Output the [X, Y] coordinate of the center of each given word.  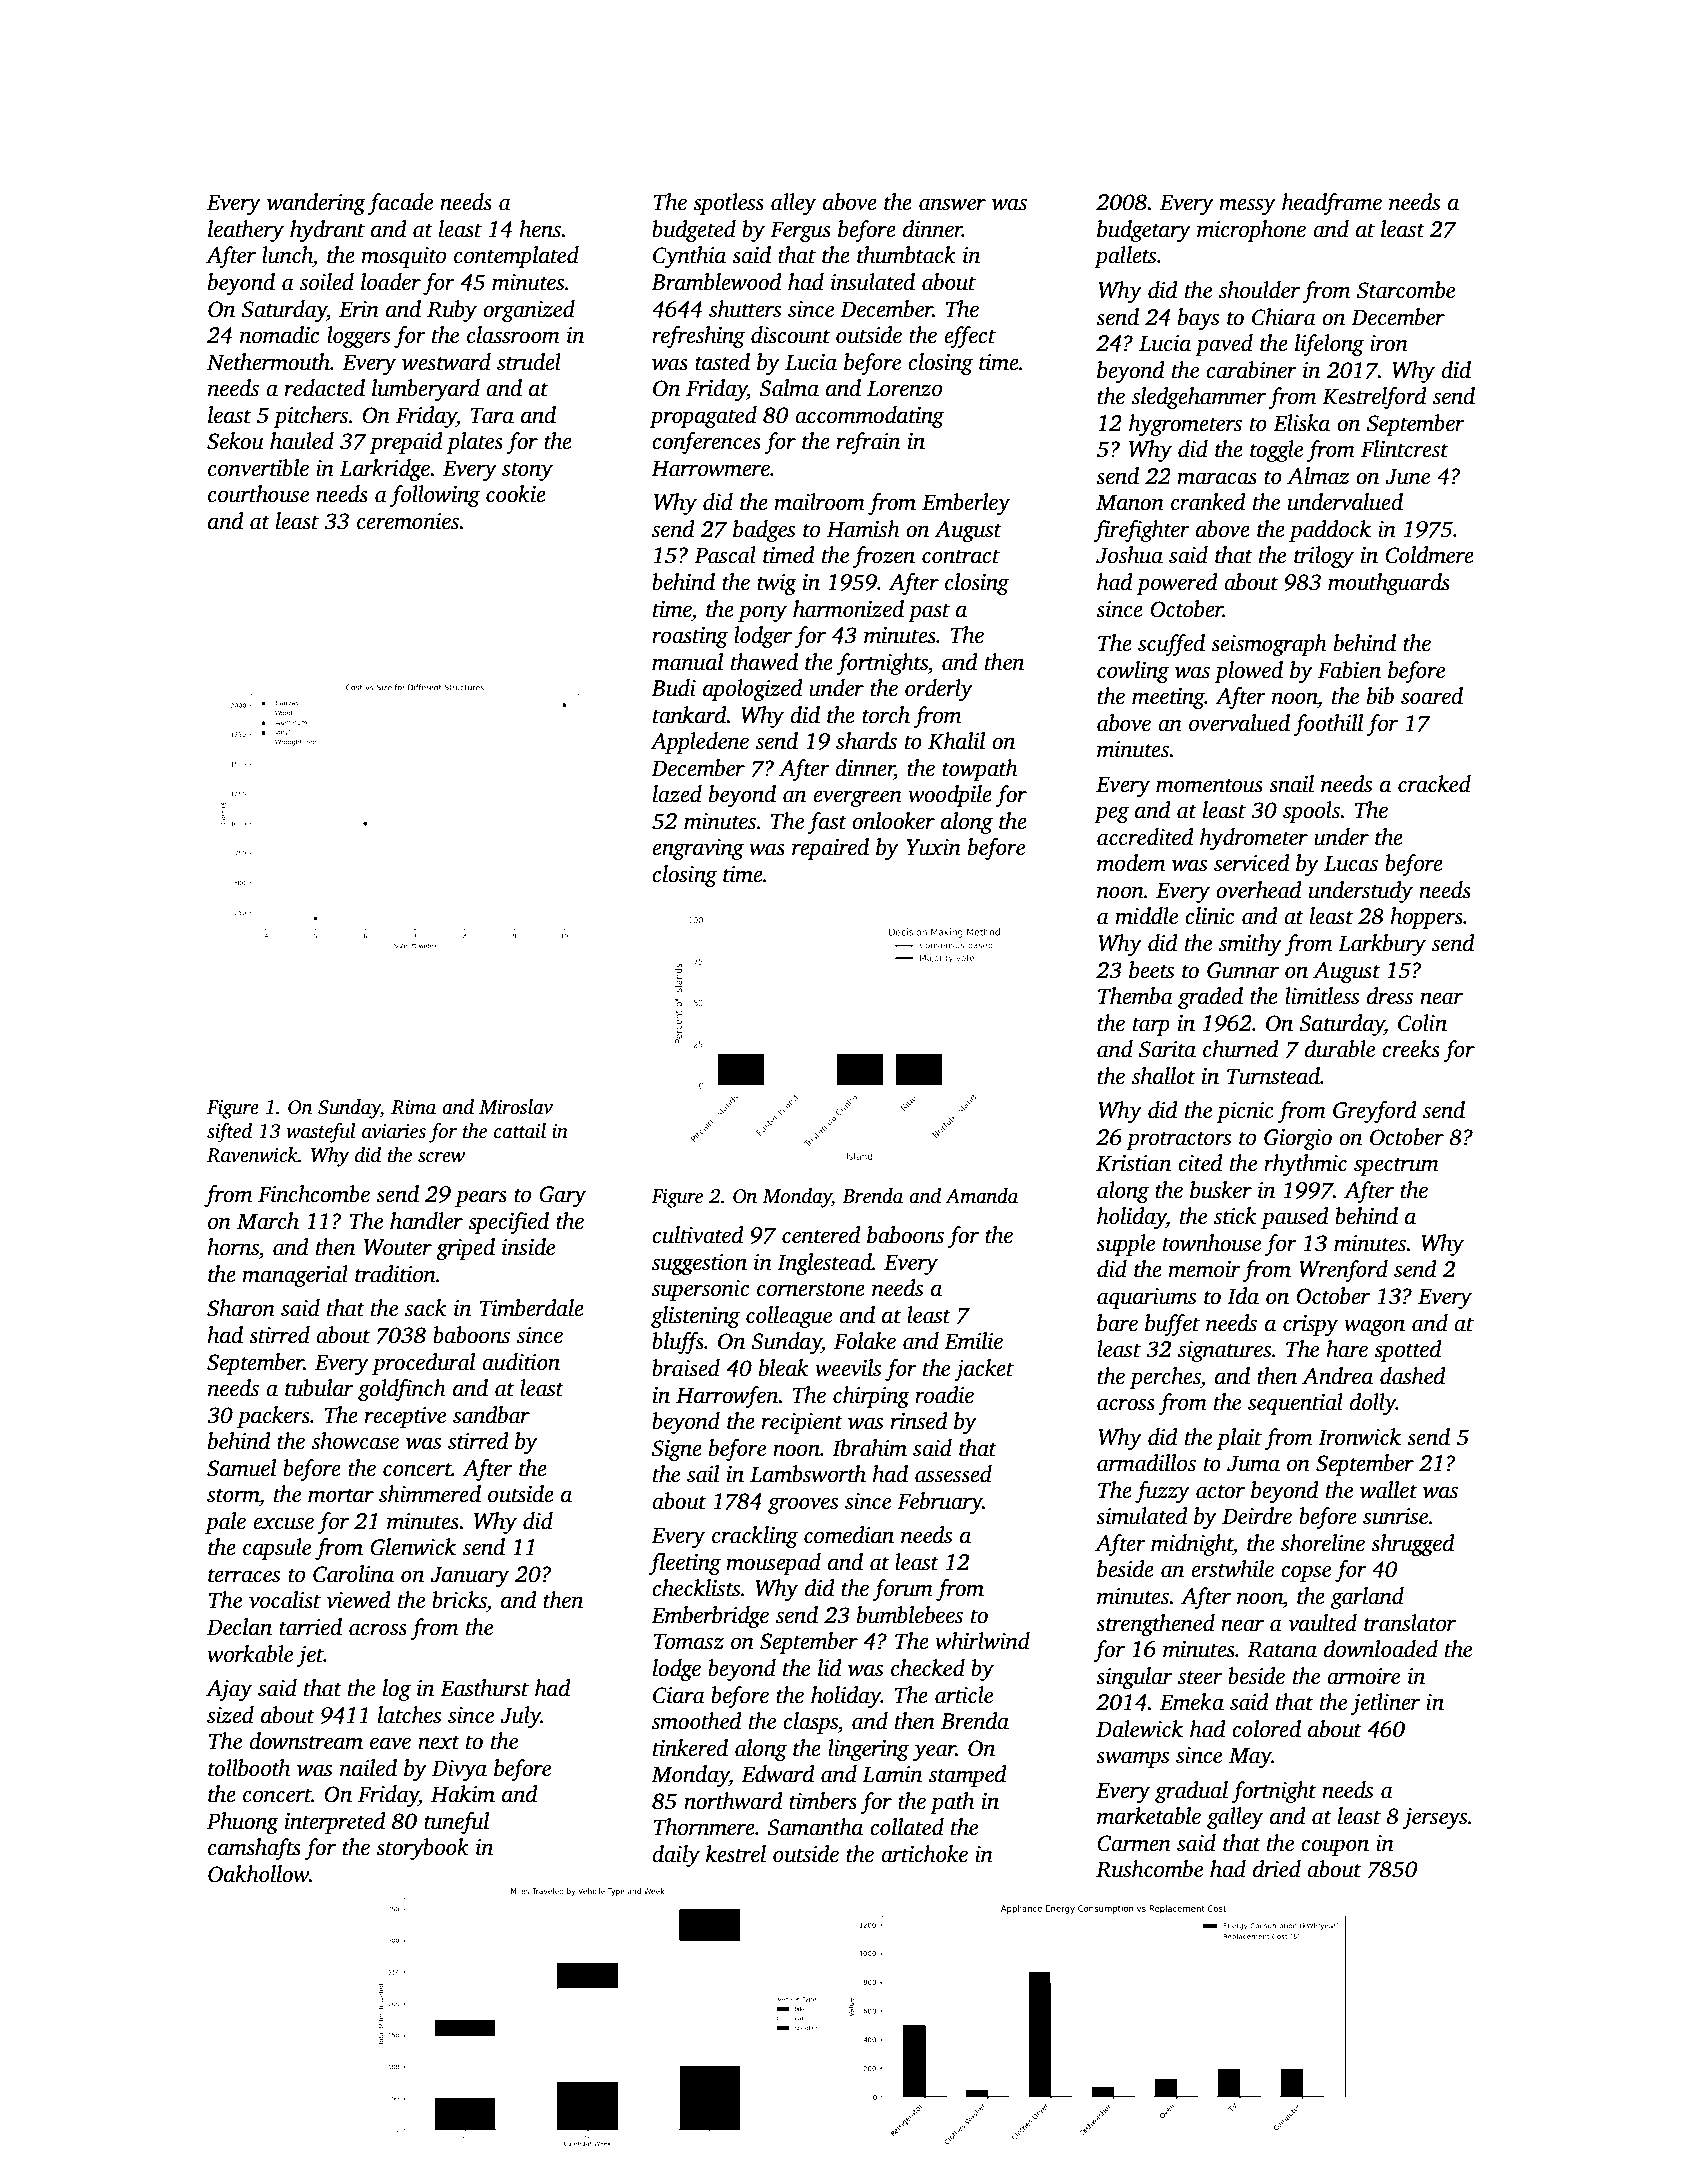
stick [1235, 1216]
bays [1198, 319]
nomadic [279, 335]
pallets [1125, 257]
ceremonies [408, 521]
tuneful [456, 1823]
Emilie [973, 1341]
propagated [703, 417]
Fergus [800, 231]
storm [233, 1495]
